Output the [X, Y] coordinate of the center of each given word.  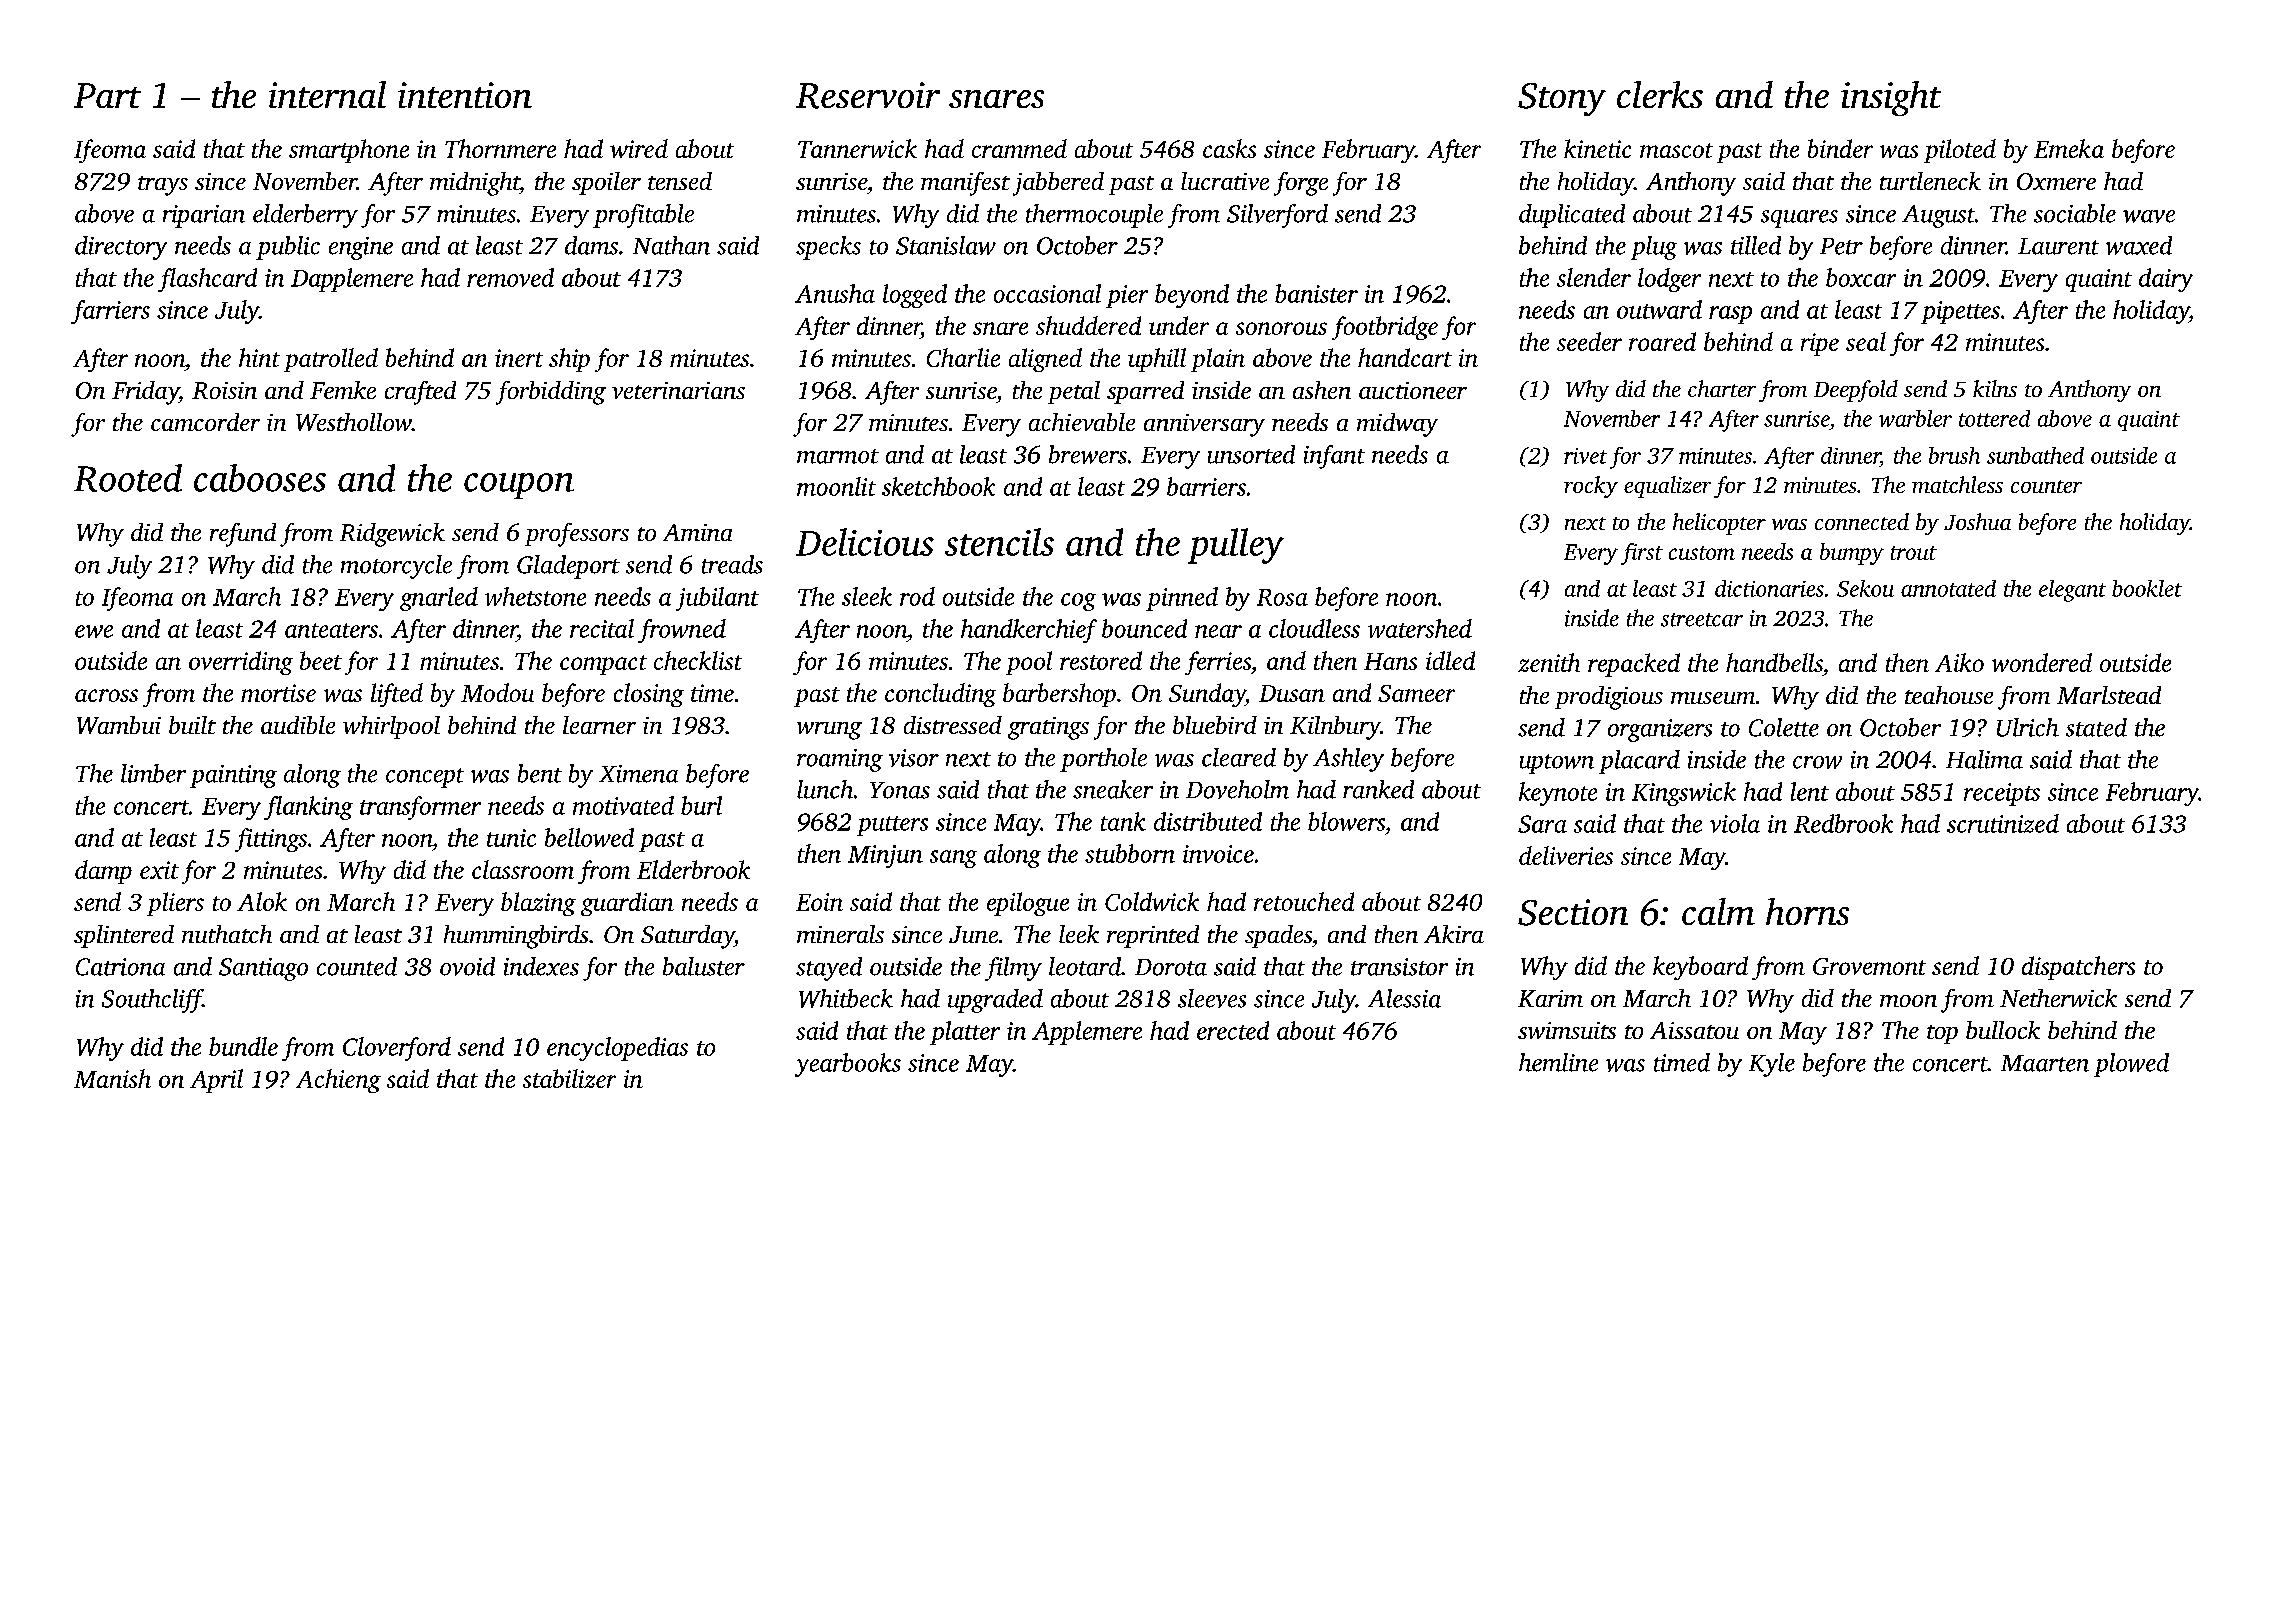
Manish [112, 1078]
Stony [1562, 99]
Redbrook [1843, 823]
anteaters [331, 630]
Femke [343, 390]
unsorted [1251, 454]
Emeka [2069, 148]
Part [107, 95]
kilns [1995, 388]
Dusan [1292, 693]
